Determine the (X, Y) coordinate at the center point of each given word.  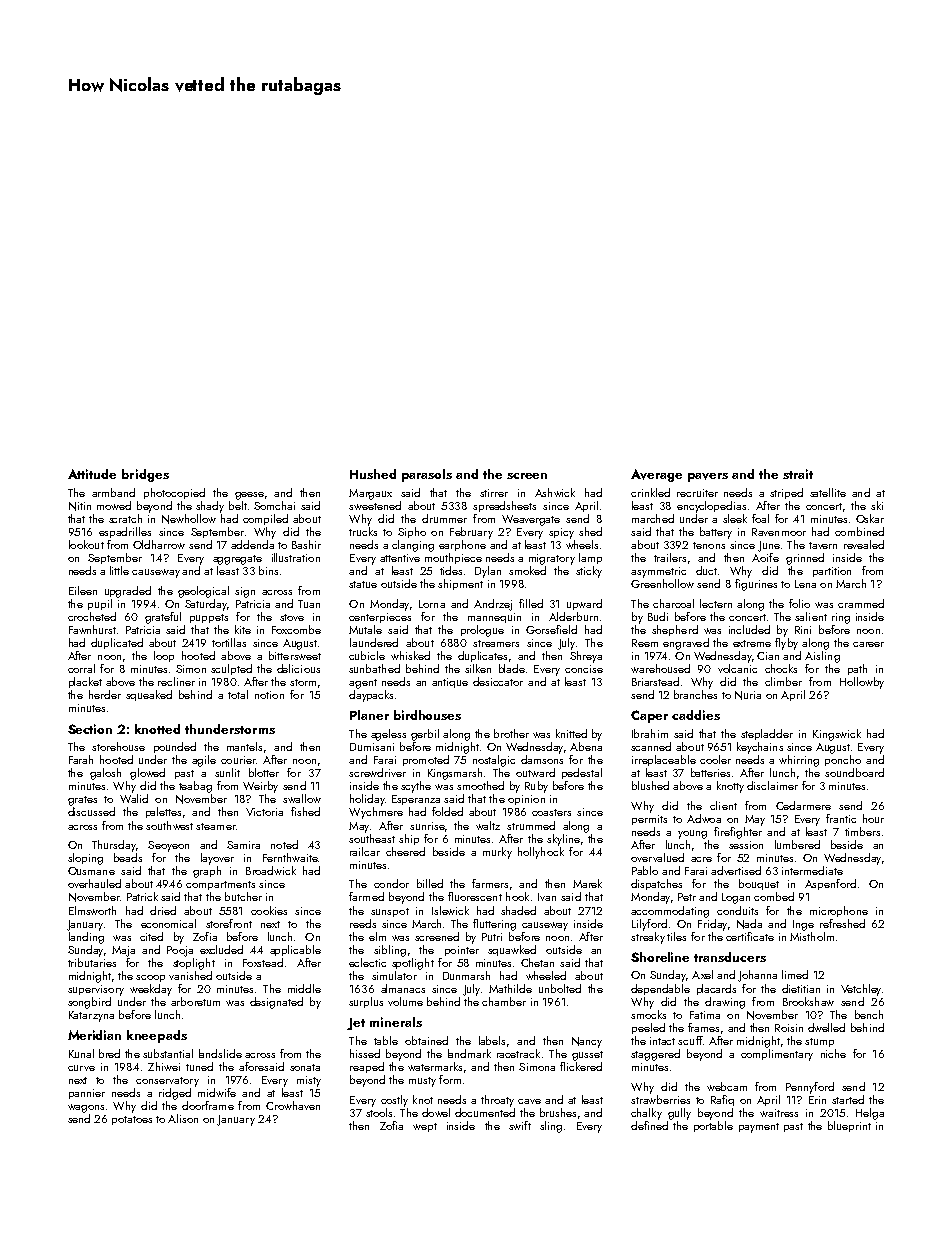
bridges (145, 475)
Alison (183, 1118)
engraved (686, 644)
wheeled (546, 975)
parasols (427, 475)
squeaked (149, 695)
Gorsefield (551, 629)
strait (798, 474)
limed (795, 974)
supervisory (96, 990)
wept (425, 1127)
